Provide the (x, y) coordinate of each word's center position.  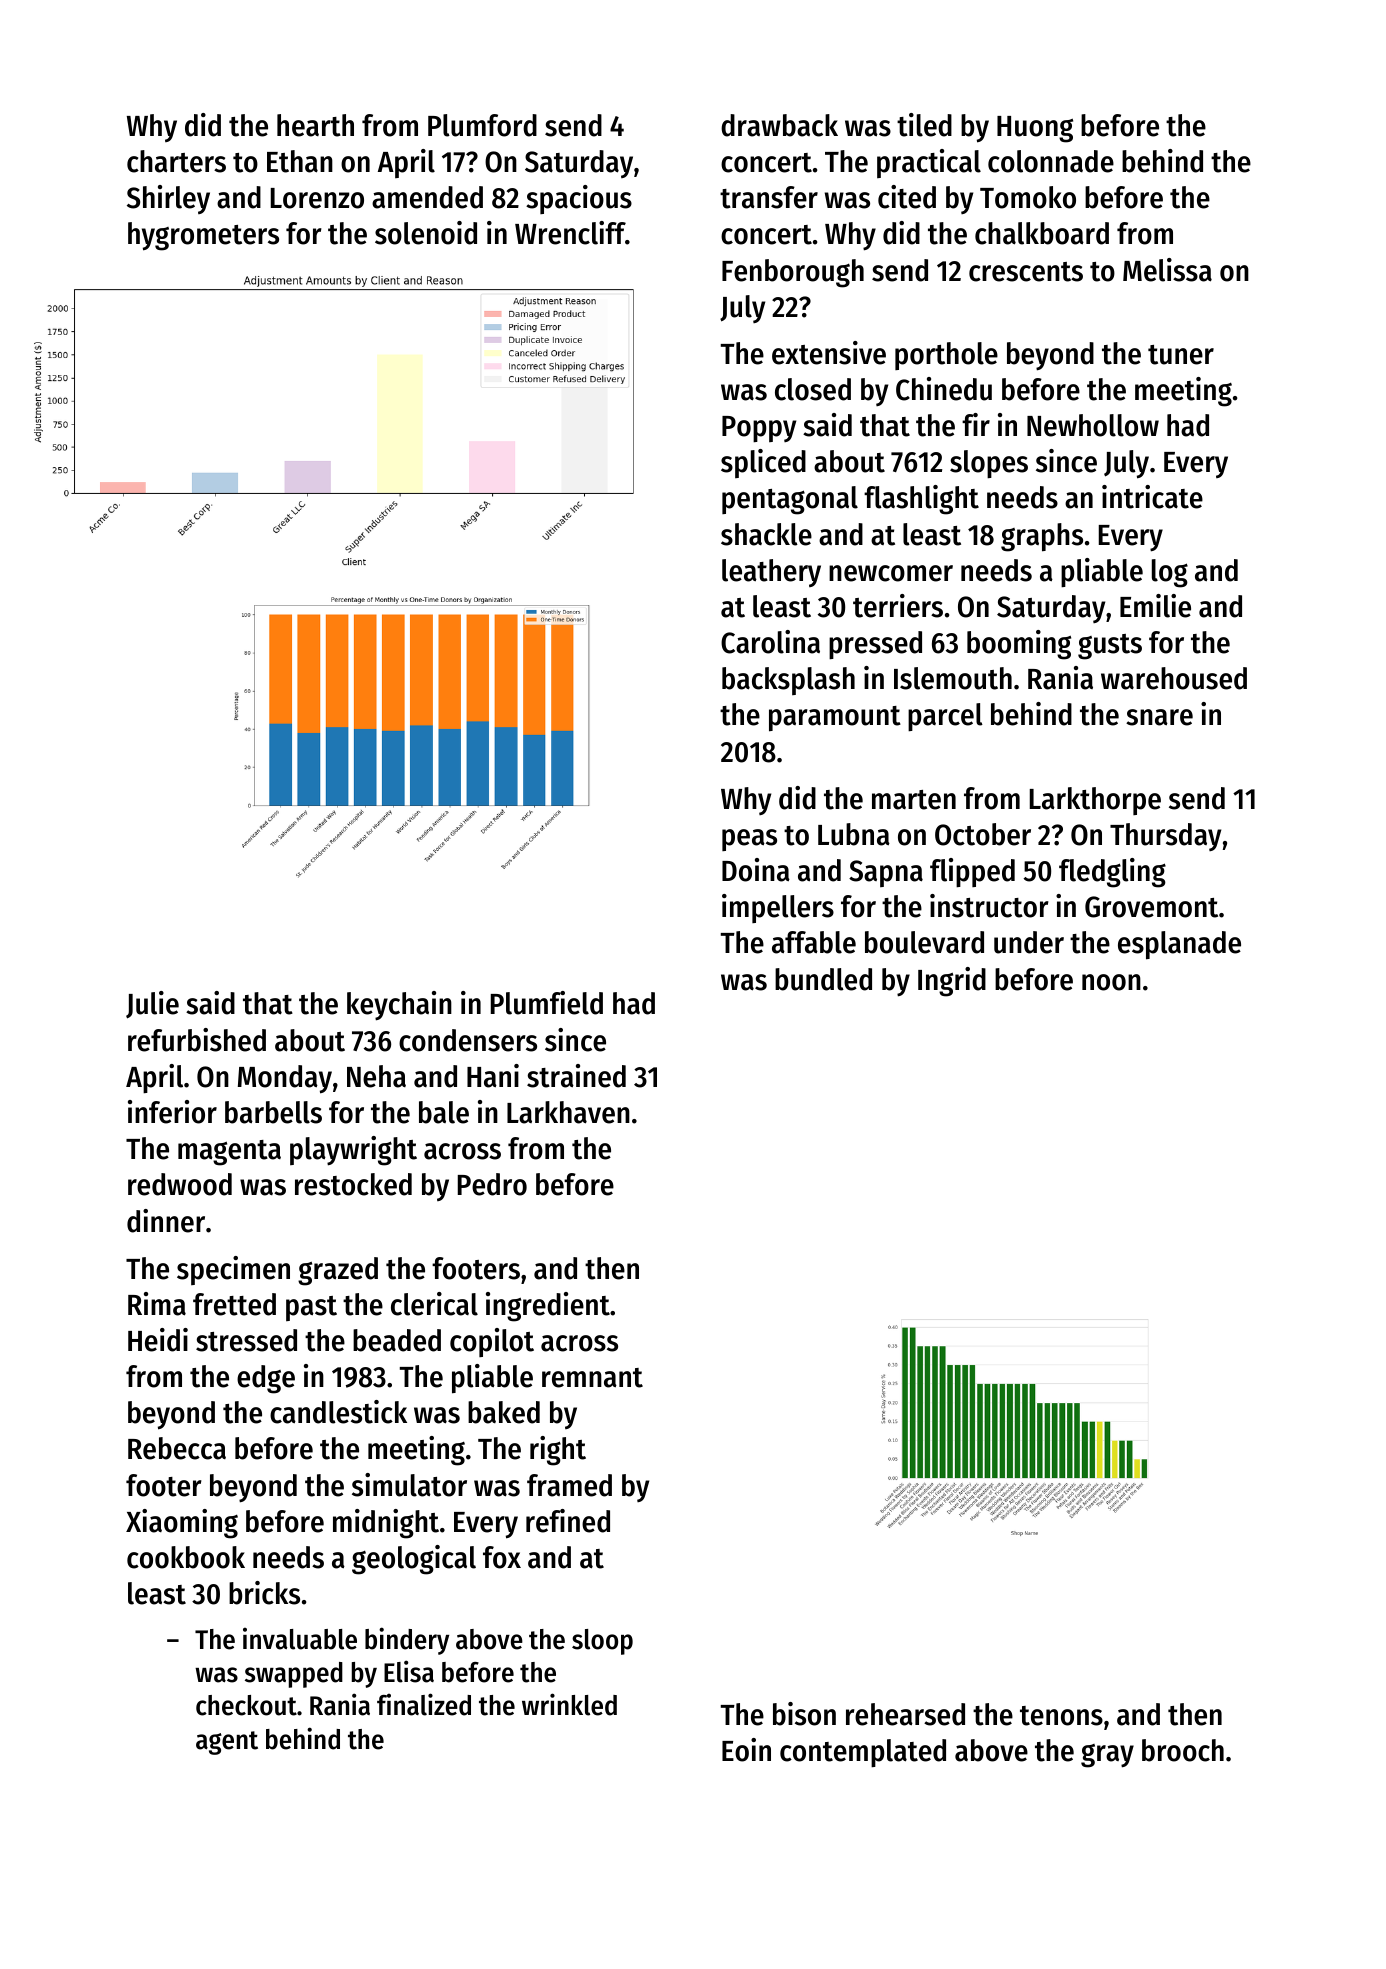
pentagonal (790, 500)
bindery (407, 1641)
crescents (1026, 272)
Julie (152, 1005)
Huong (1035, 129)
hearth (315, 125)
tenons (1061, 1716)
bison (804, 1714)
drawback (779, 125)
